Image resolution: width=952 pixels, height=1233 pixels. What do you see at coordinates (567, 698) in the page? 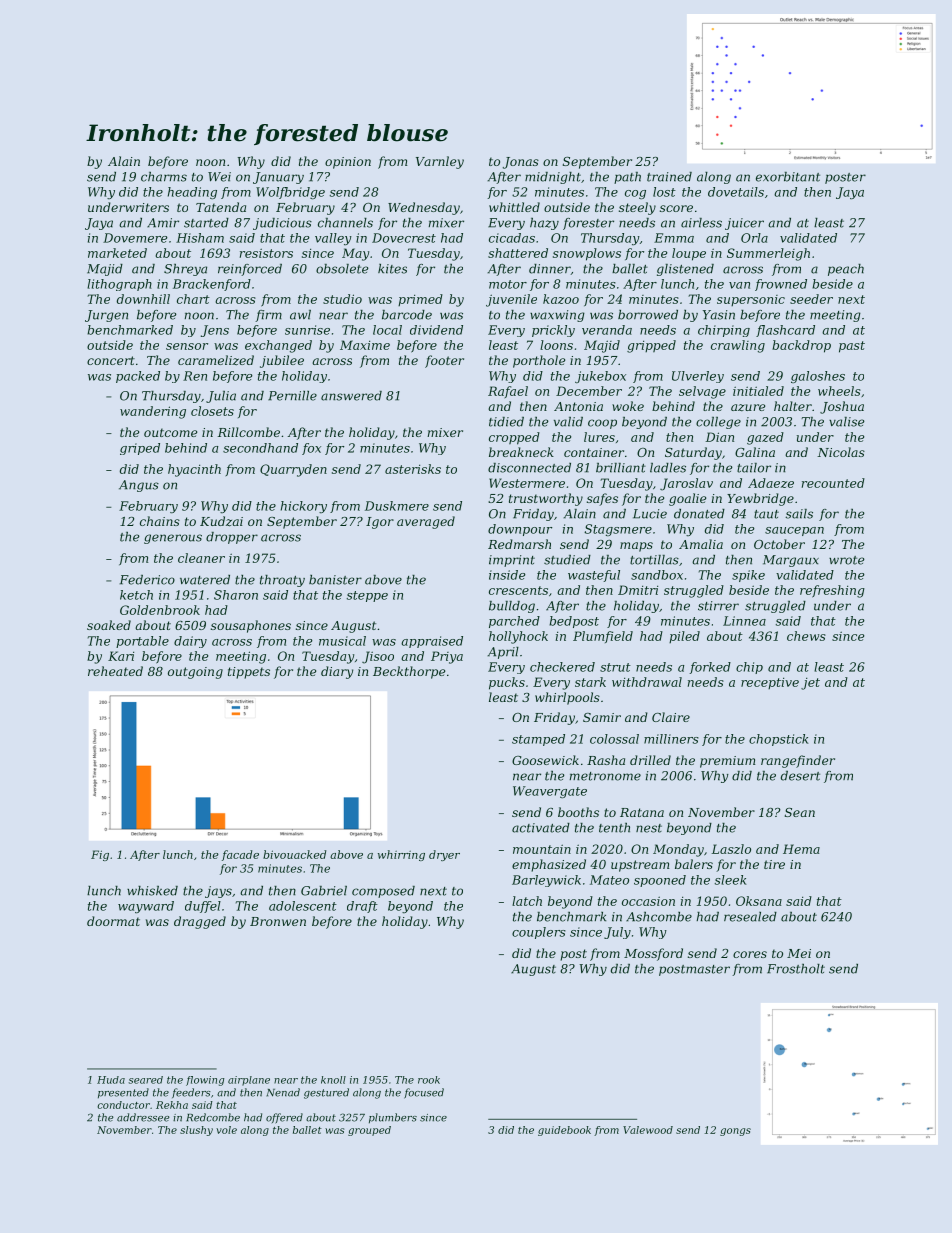
I see `whirlpools` at bounding box center [567, 698].
